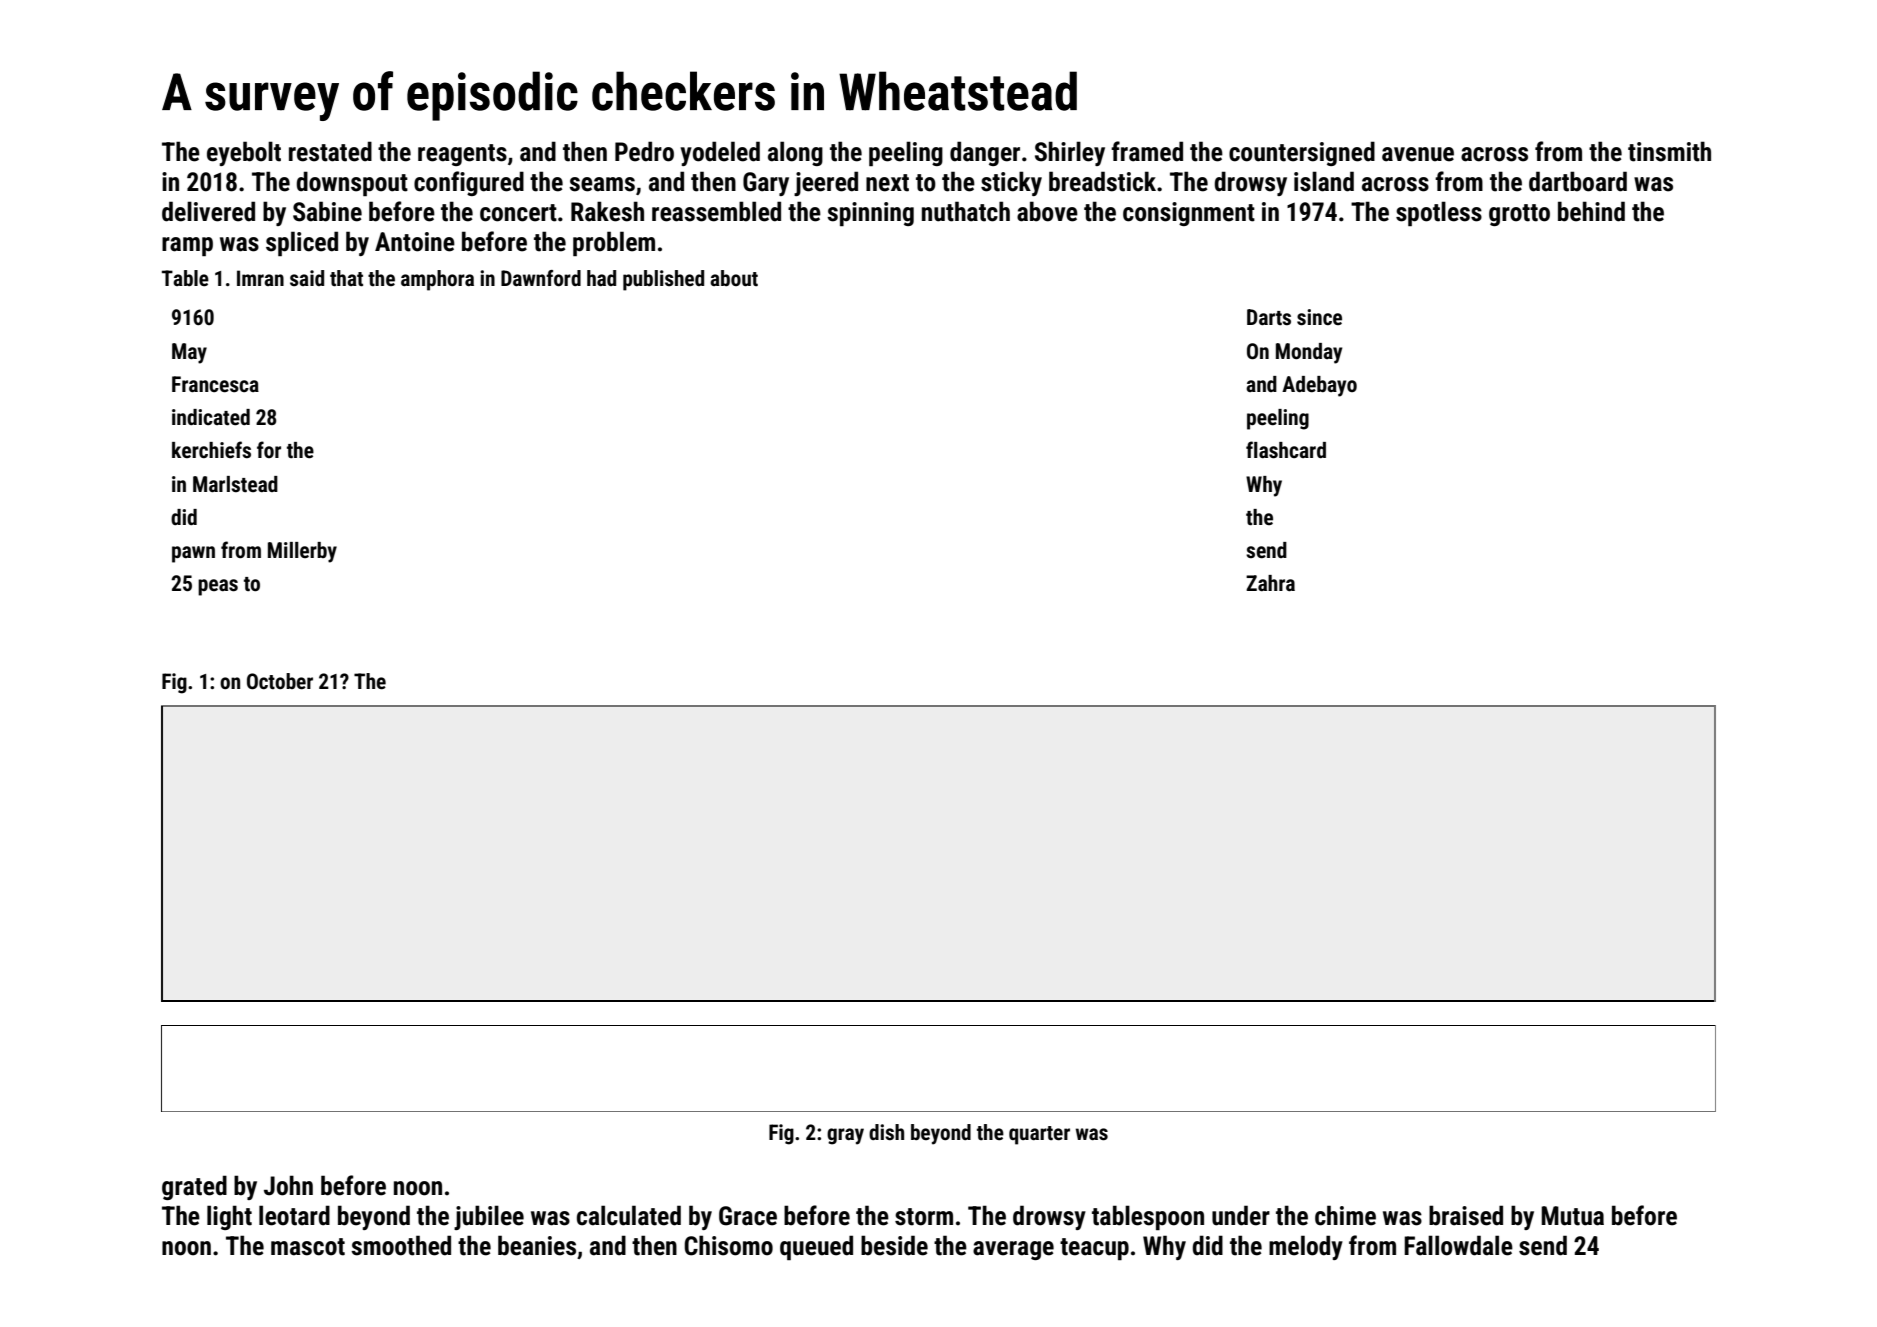 Image resolution: width=1877 pixels, height=1327 pixels. I want to click on since, so click(1319, 317).
